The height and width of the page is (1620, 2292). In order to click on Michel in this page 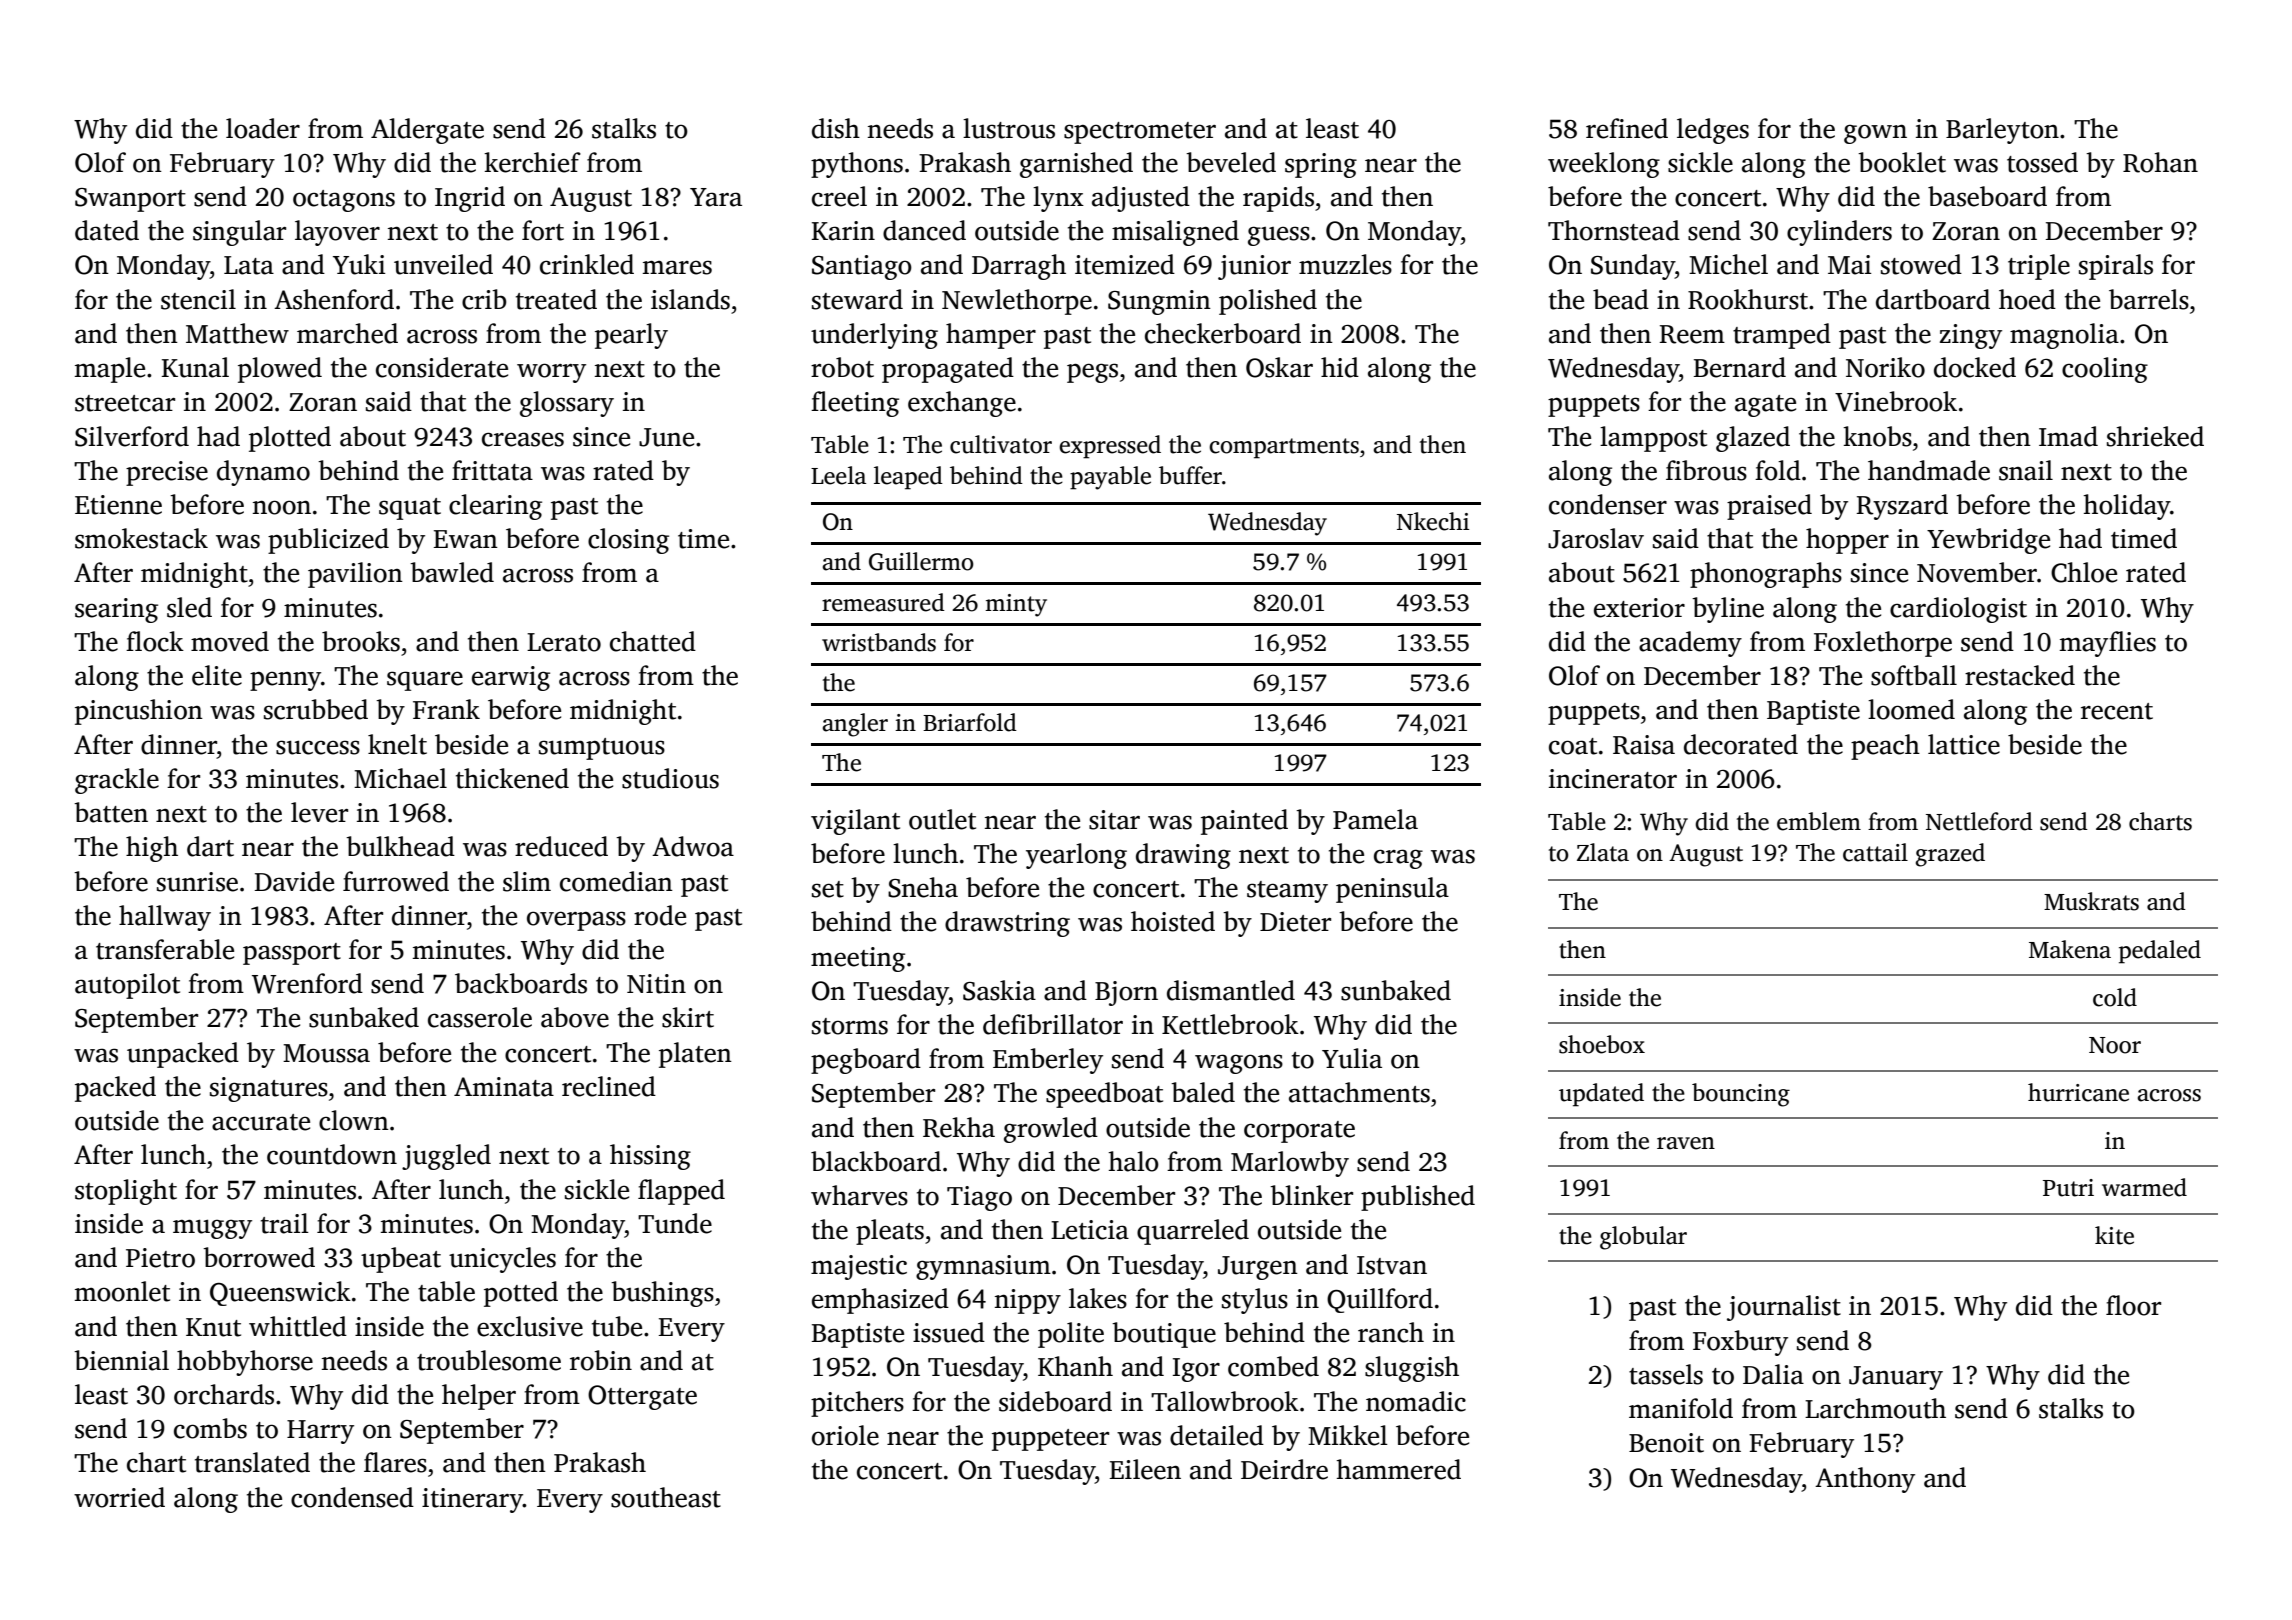, I will do `click(1728, 264)`.
